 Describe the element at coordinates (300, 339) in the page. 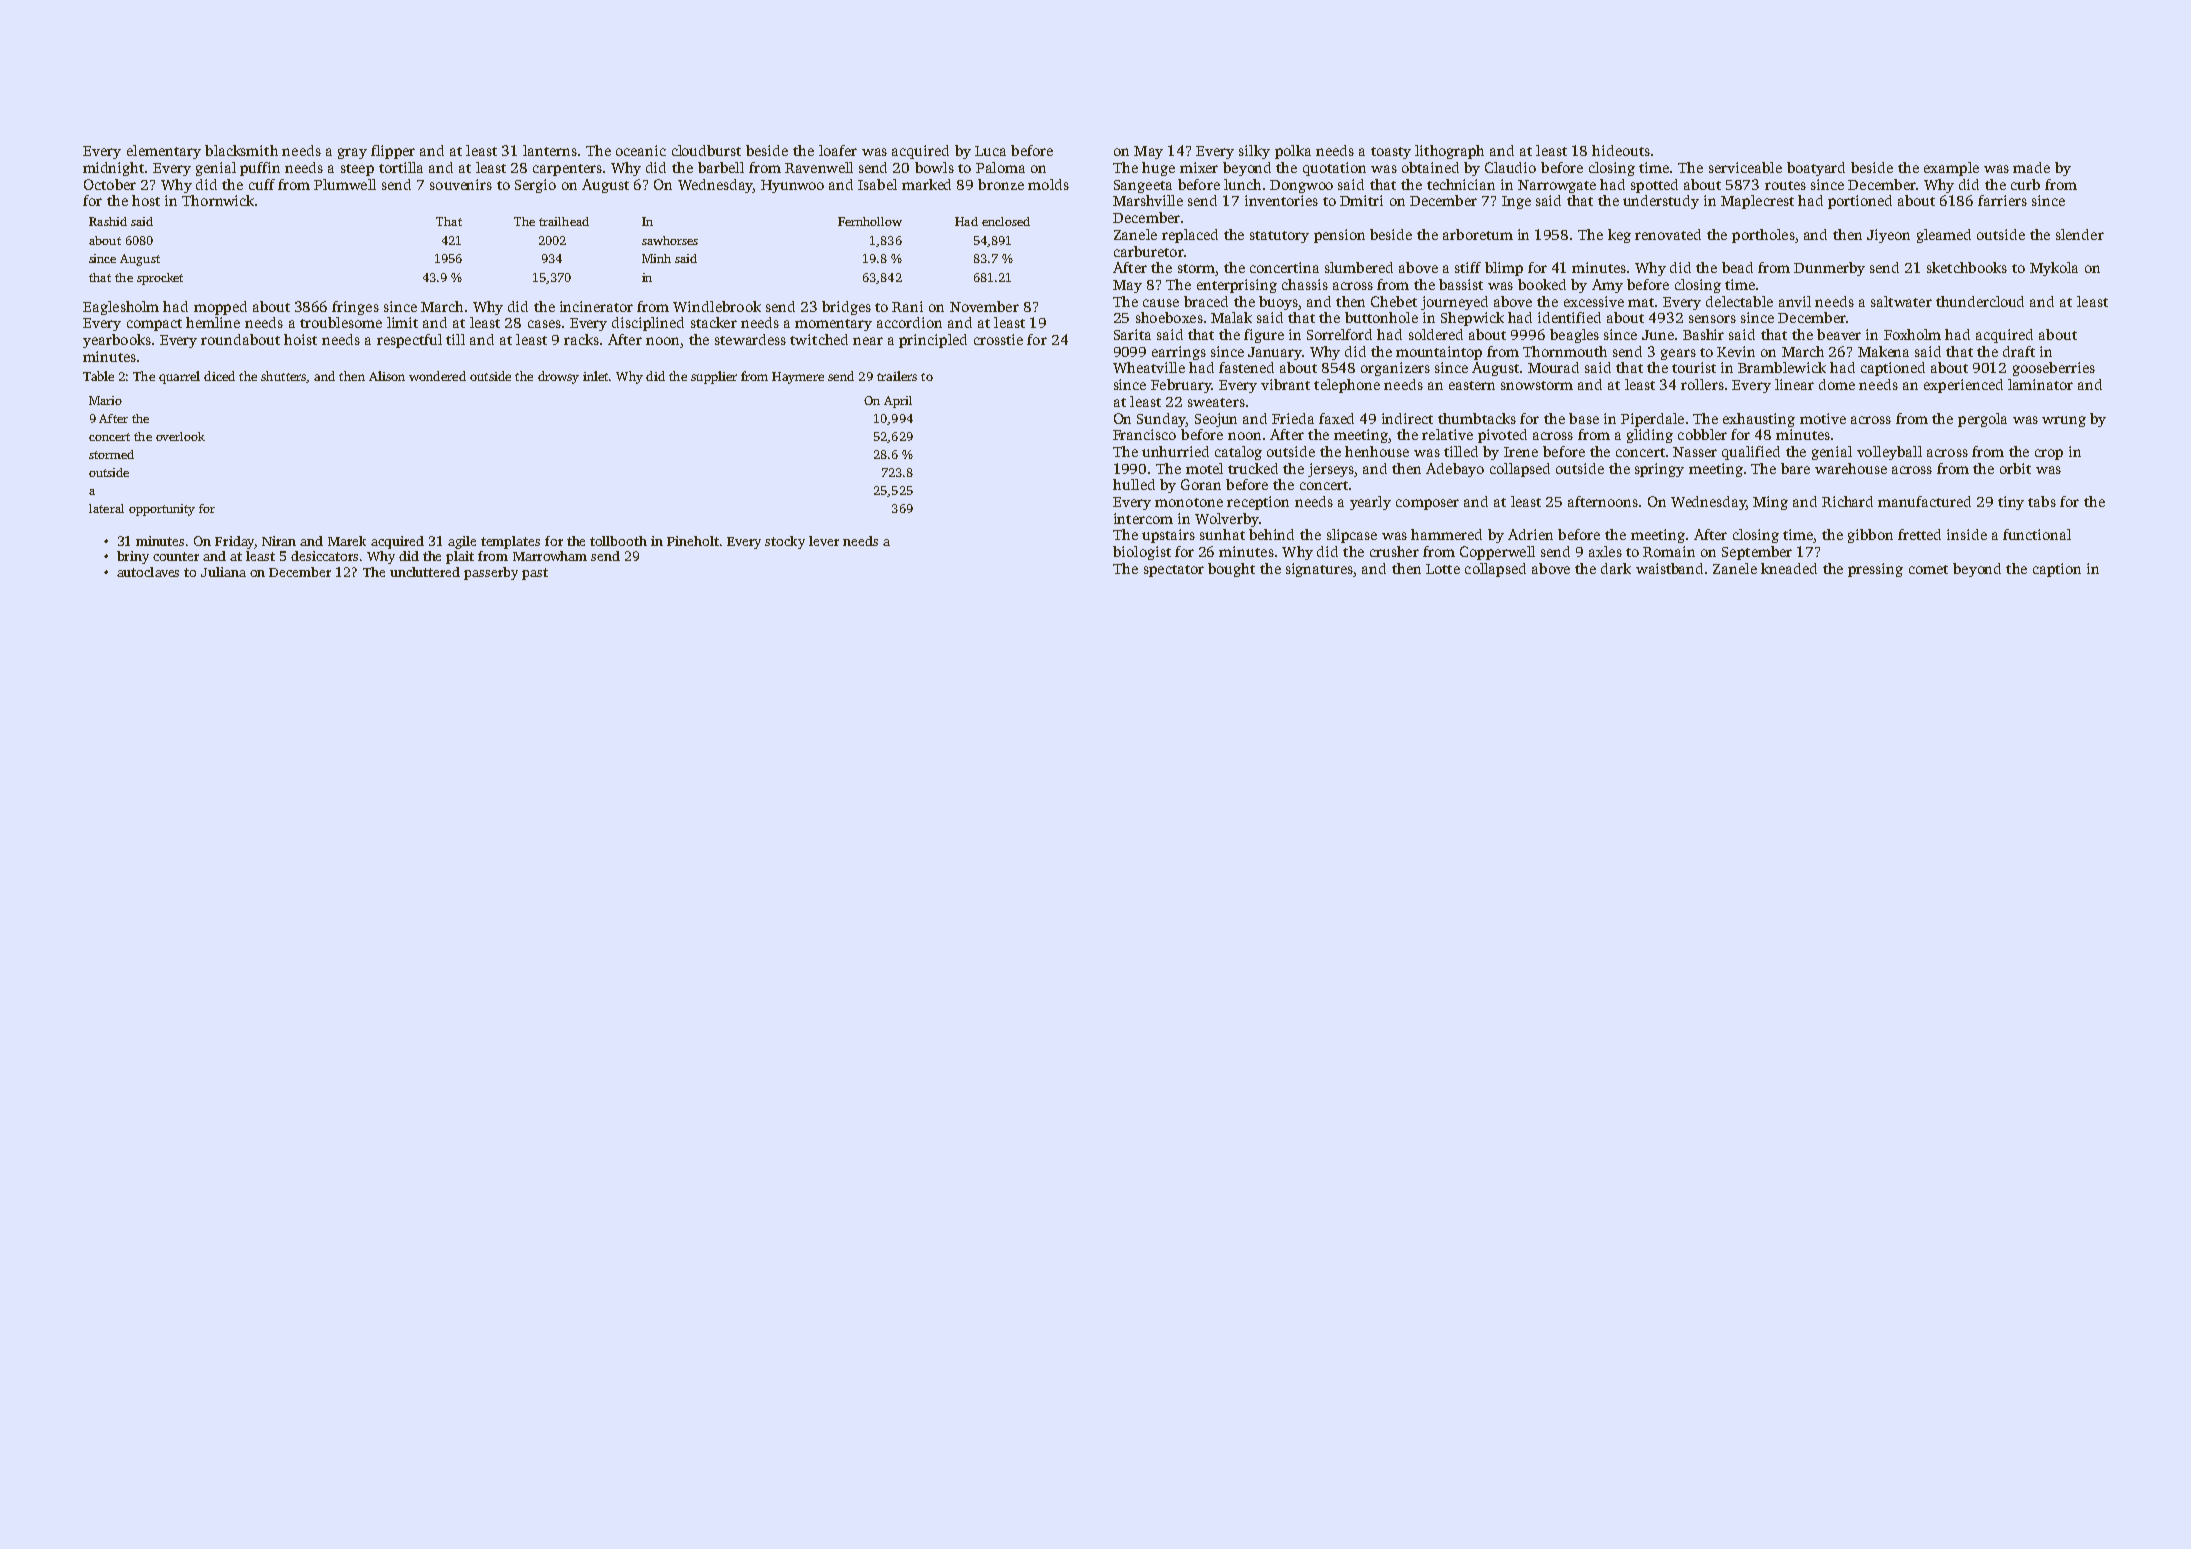

I see `hoist` at that location.
